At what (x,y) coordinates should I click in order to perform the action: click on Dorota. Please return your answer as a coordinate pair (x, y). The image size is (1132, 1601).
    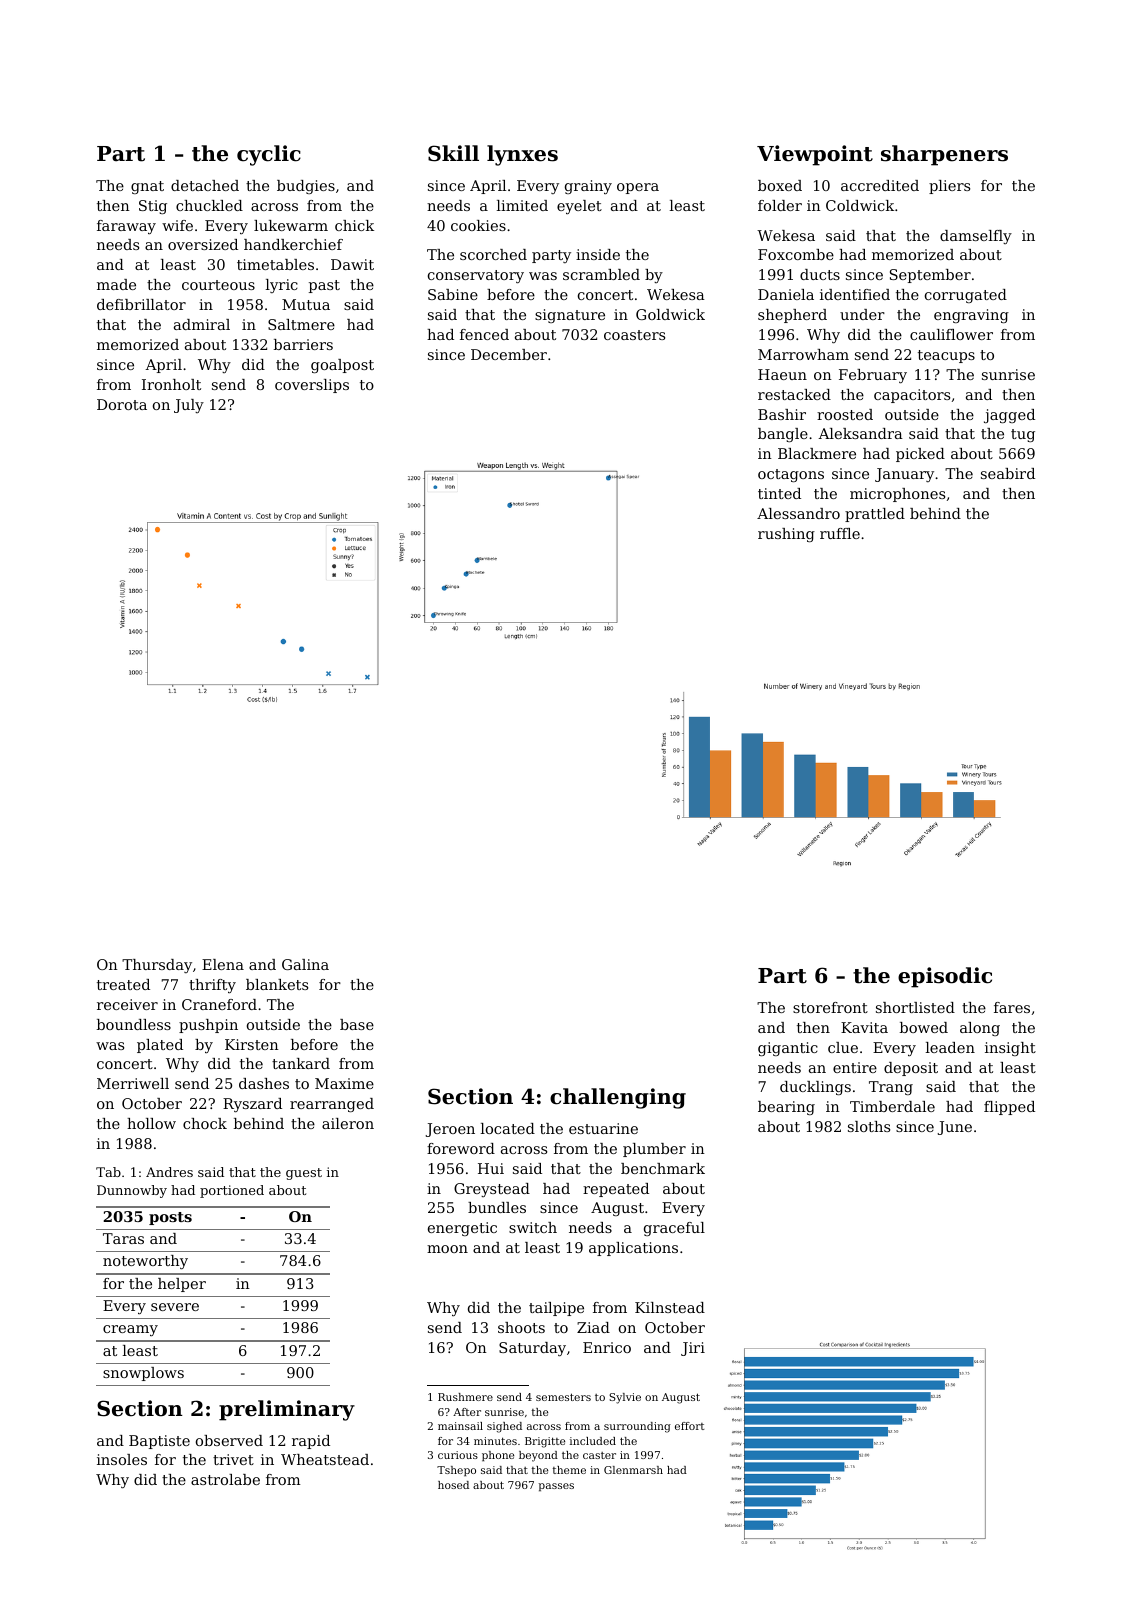
    Looking at the image, I should click on (122, 404).
